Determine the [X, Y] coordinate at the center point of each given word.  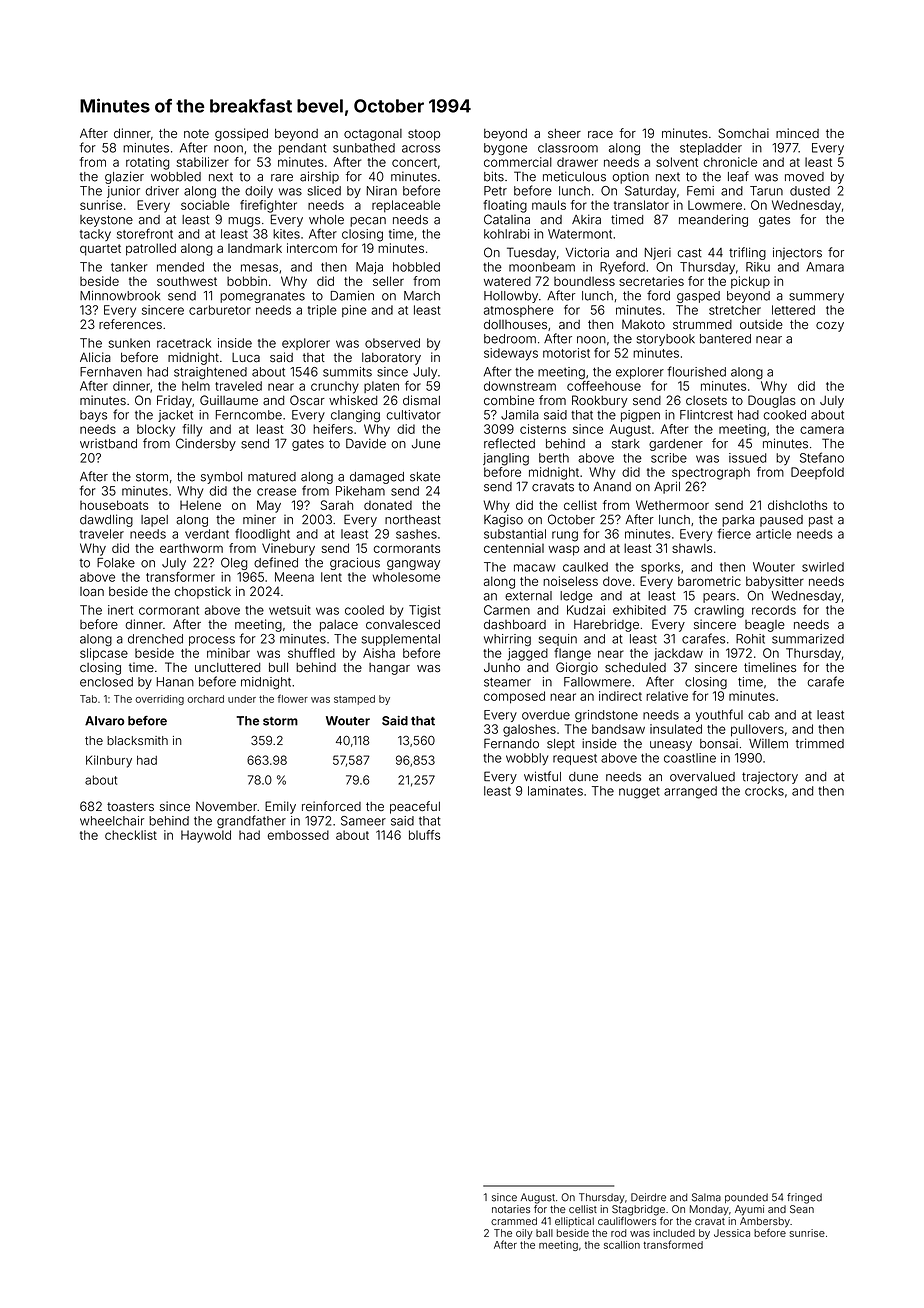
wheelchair [112, 821]
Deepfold [817, 473]
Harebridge [606, 625]
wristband [108, 443]
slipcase [104, 654]
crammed [514, 1221]
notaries [511, 1209]
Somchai [743, 133]
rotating [148, 163]
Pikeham [360, 491]
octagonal [373, 135]
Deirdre [648, 1197]
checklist [131, 835]
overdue [546, 715]
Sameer [363, 821]
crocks [764, 791]
